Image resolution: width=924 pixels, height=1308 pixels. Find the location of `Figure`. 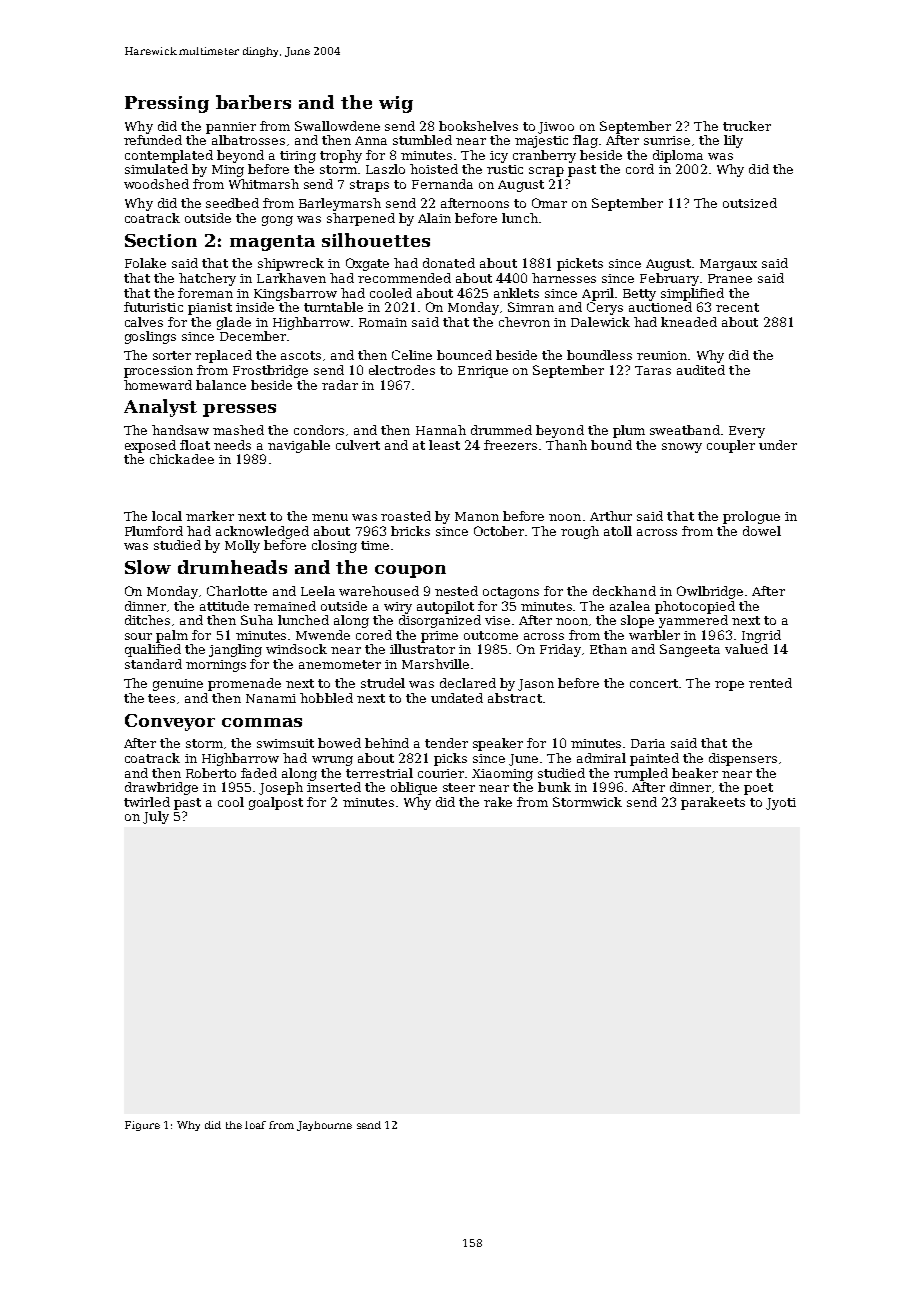

Figure is located at coordinates (142, 1126).
